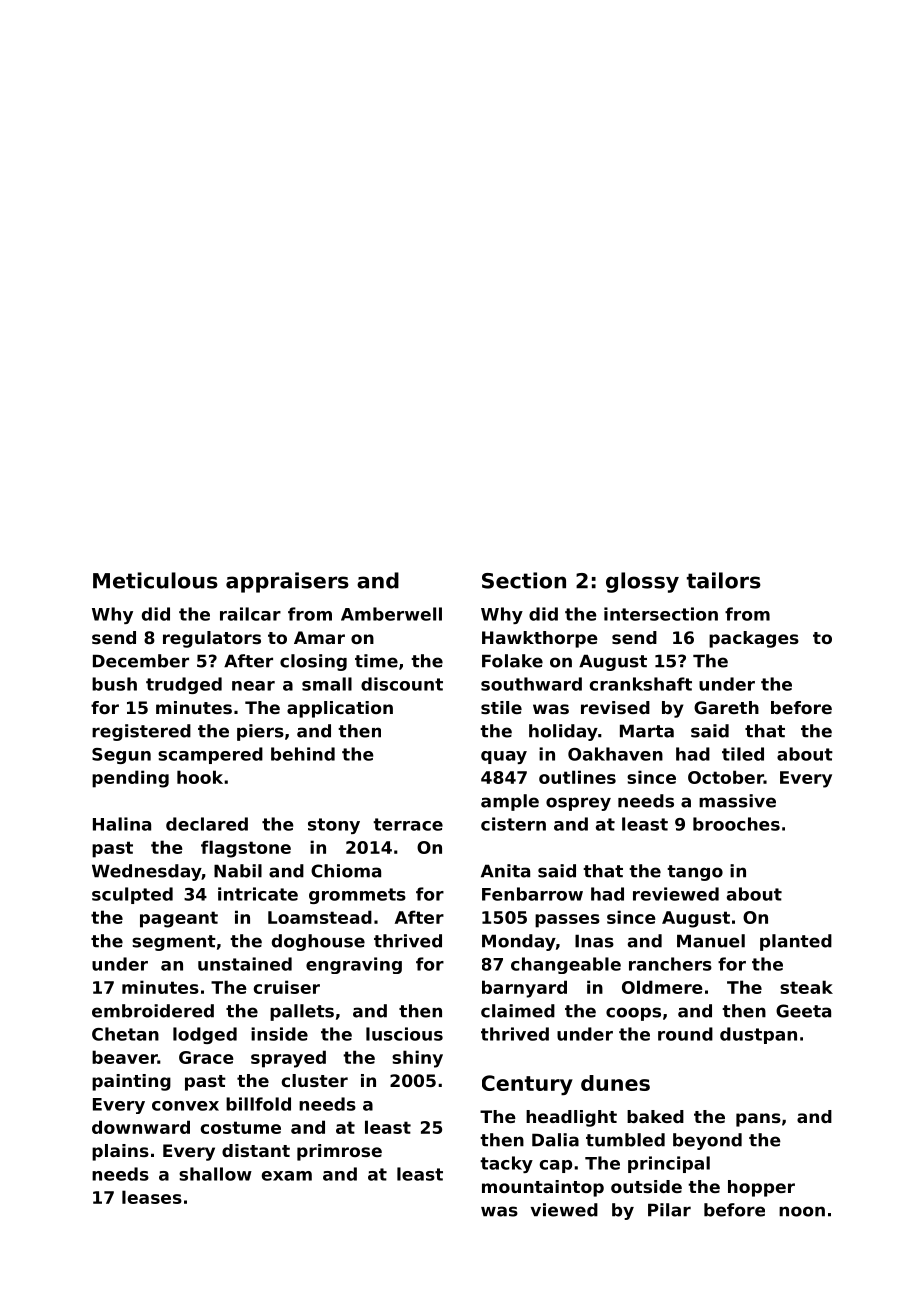 The height and width of the image is (1314, 924). Describe the element at coordinates (303, 754) in the image. I see `behind` at that location.
